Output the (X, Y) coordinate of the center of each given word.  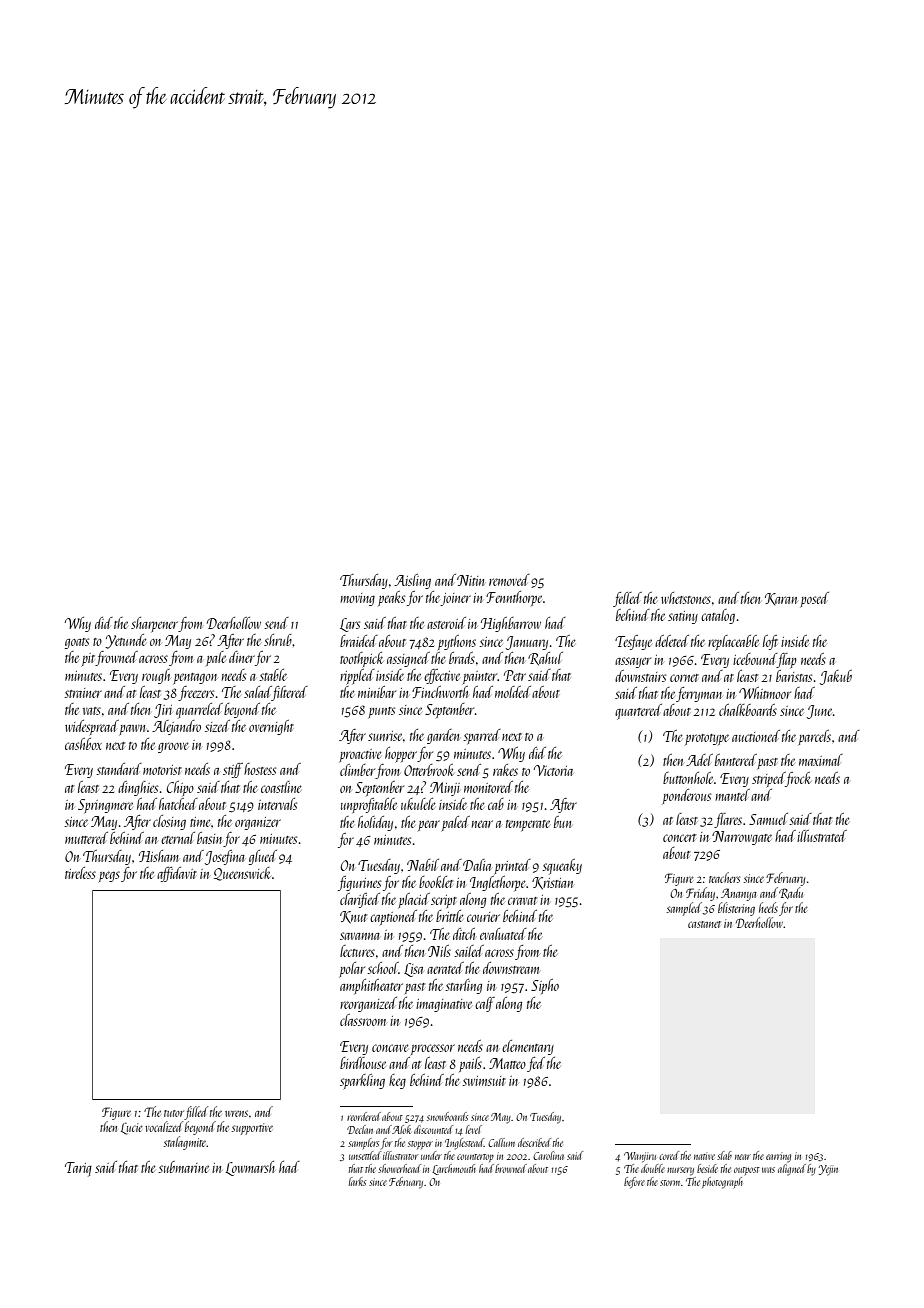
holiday (375, 823)
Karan (781, 599)
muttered (86, 838)
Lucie (132, 1128)
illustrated (822, 836)
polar (352, 969)
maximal (821, 760)
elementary (528, 1047)
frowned (117, 658)
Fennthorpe (514, 598)
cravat (522, 901)
